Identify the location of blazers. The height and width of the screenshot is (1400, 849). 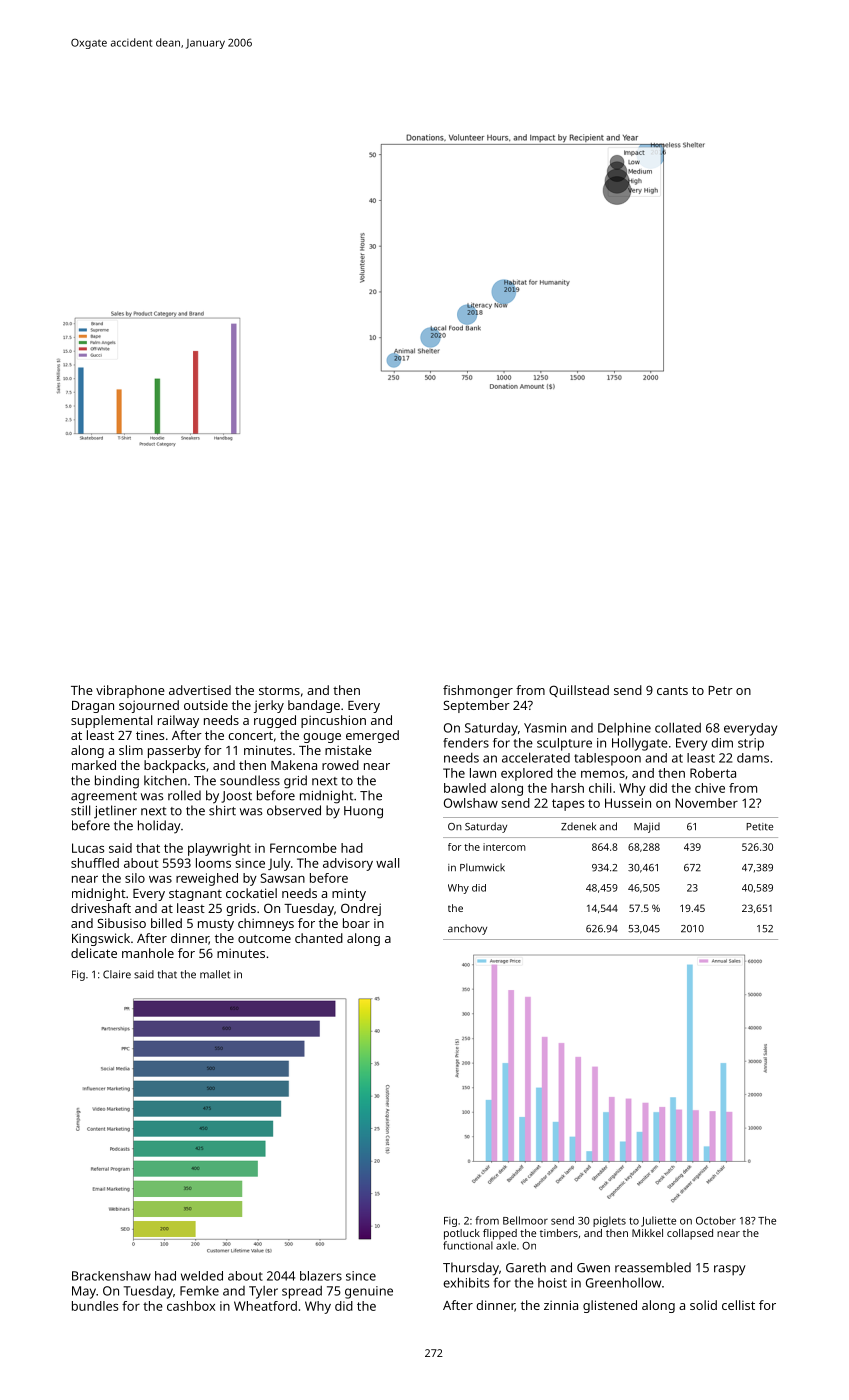
(321, 1276).
